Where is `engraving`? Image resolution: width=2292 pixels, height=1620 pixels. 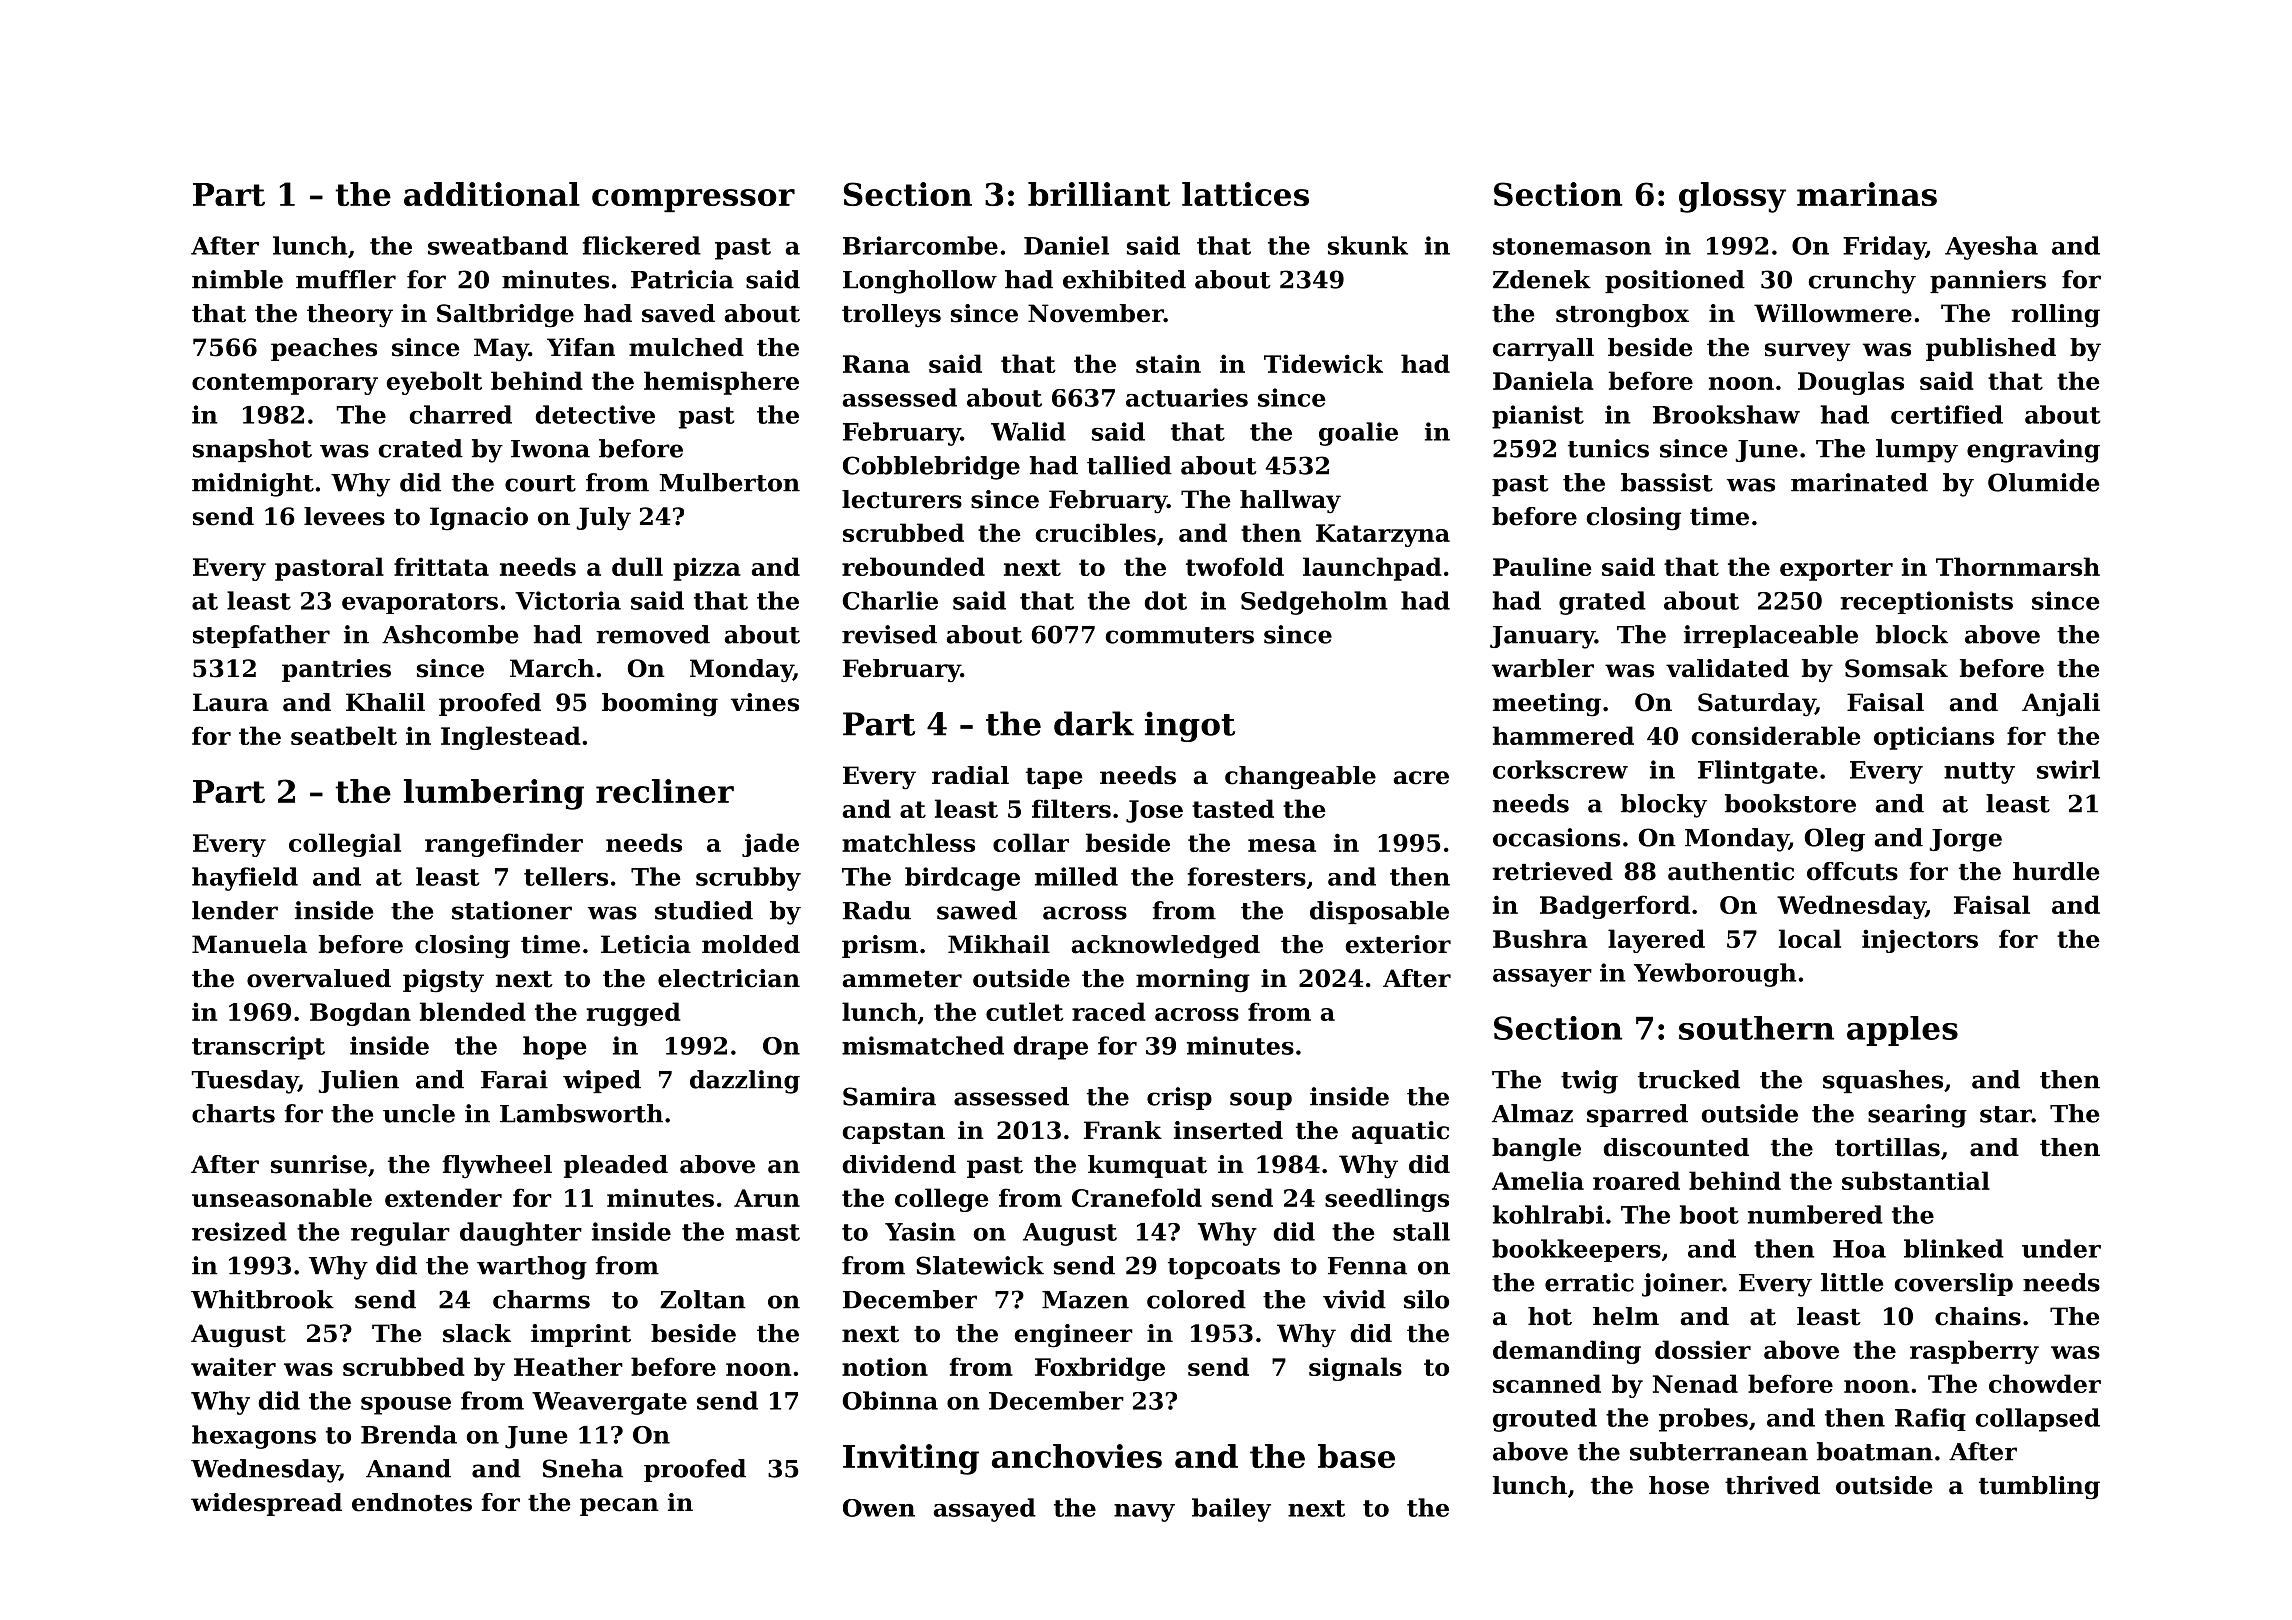 engraving is located at coordinates (2033, 451).
